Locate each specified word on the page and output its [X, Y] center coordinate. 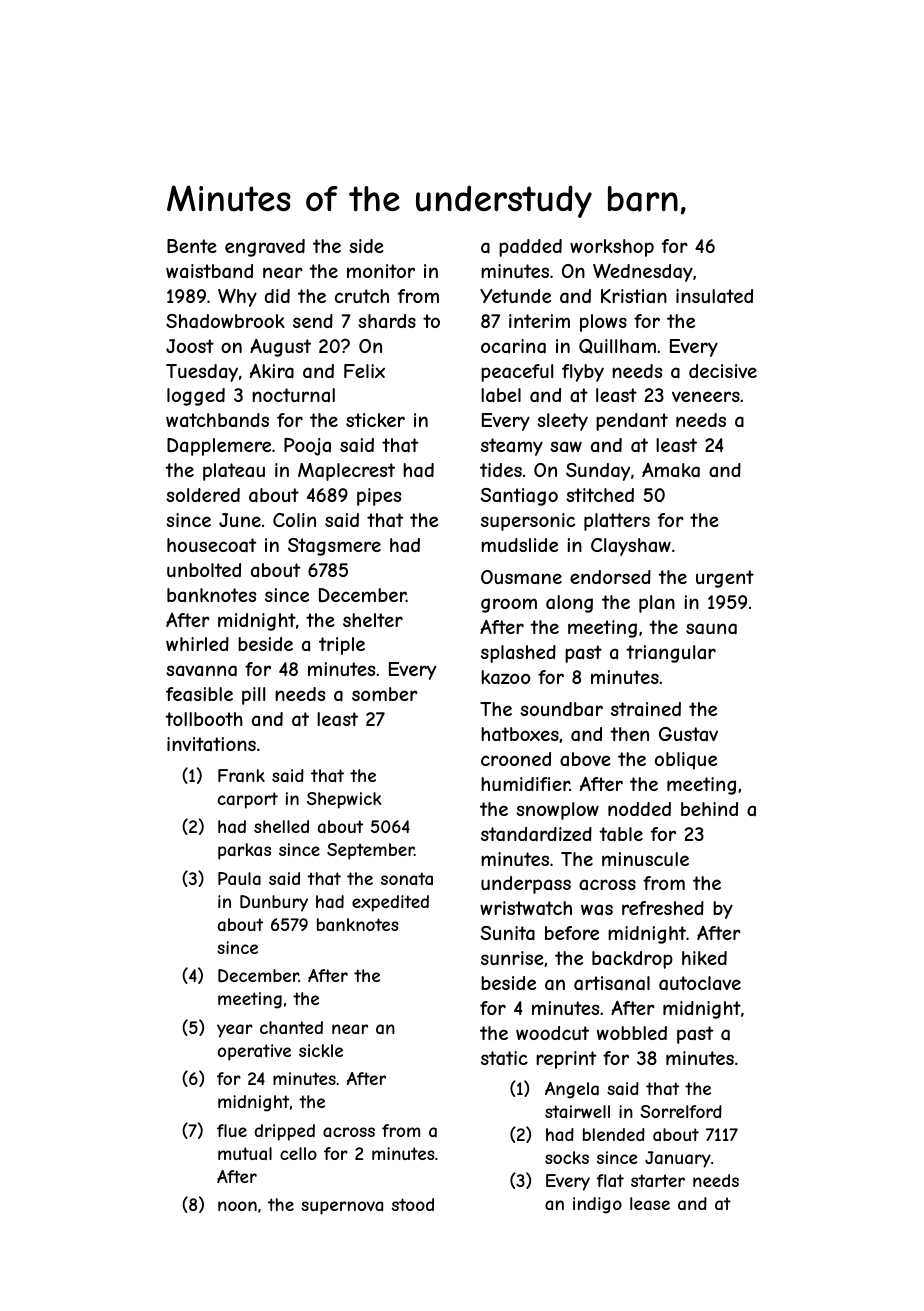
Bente [192, 246]
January [678, 1159]
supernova [342, 1208]
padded [530, 248]
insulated [714, 296]
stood [413, 1204]
